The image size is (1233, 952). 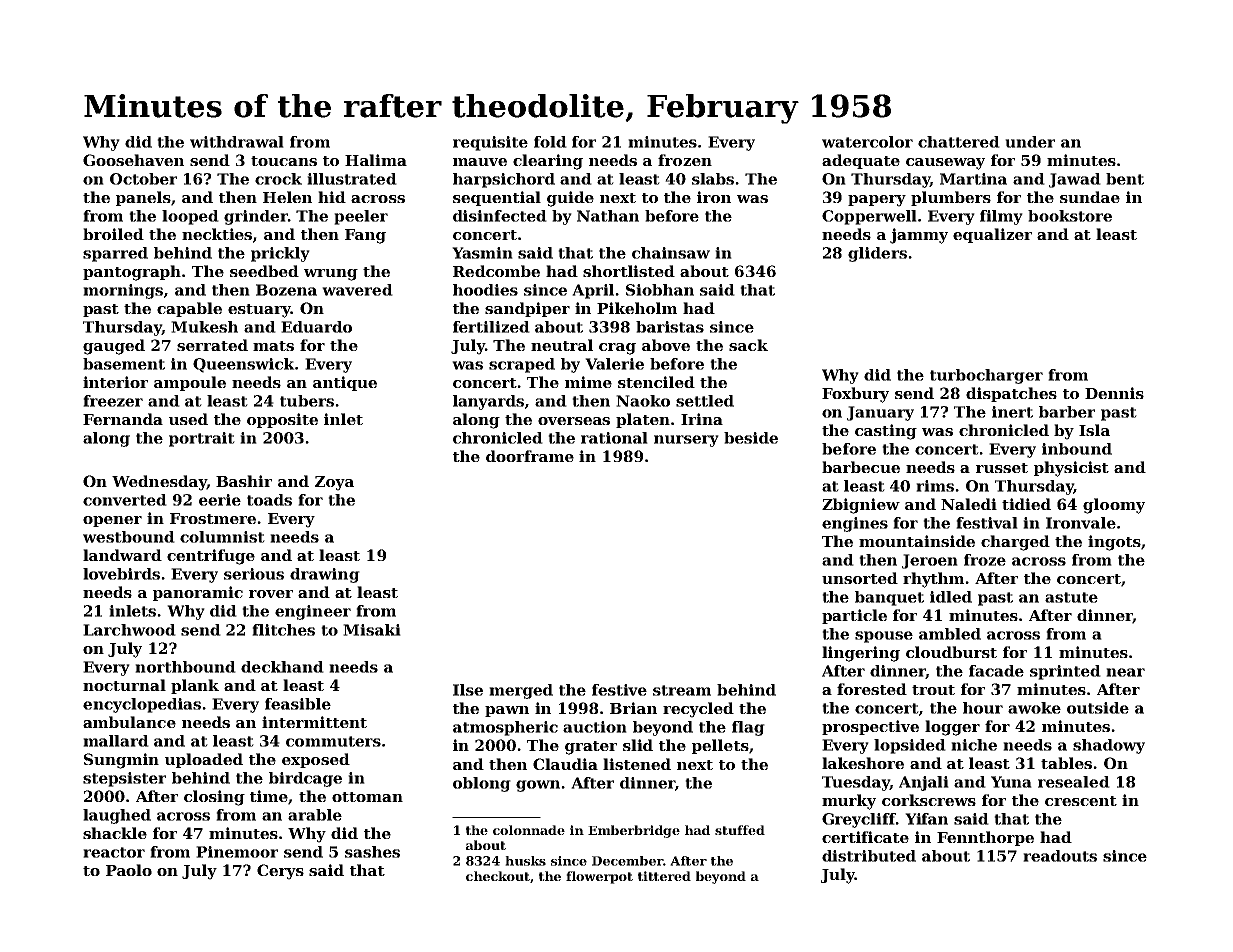 What do you see at coordinates (527, 309) in the screenshot?
I see `sandpiper` at bounding box center [527, 309].
